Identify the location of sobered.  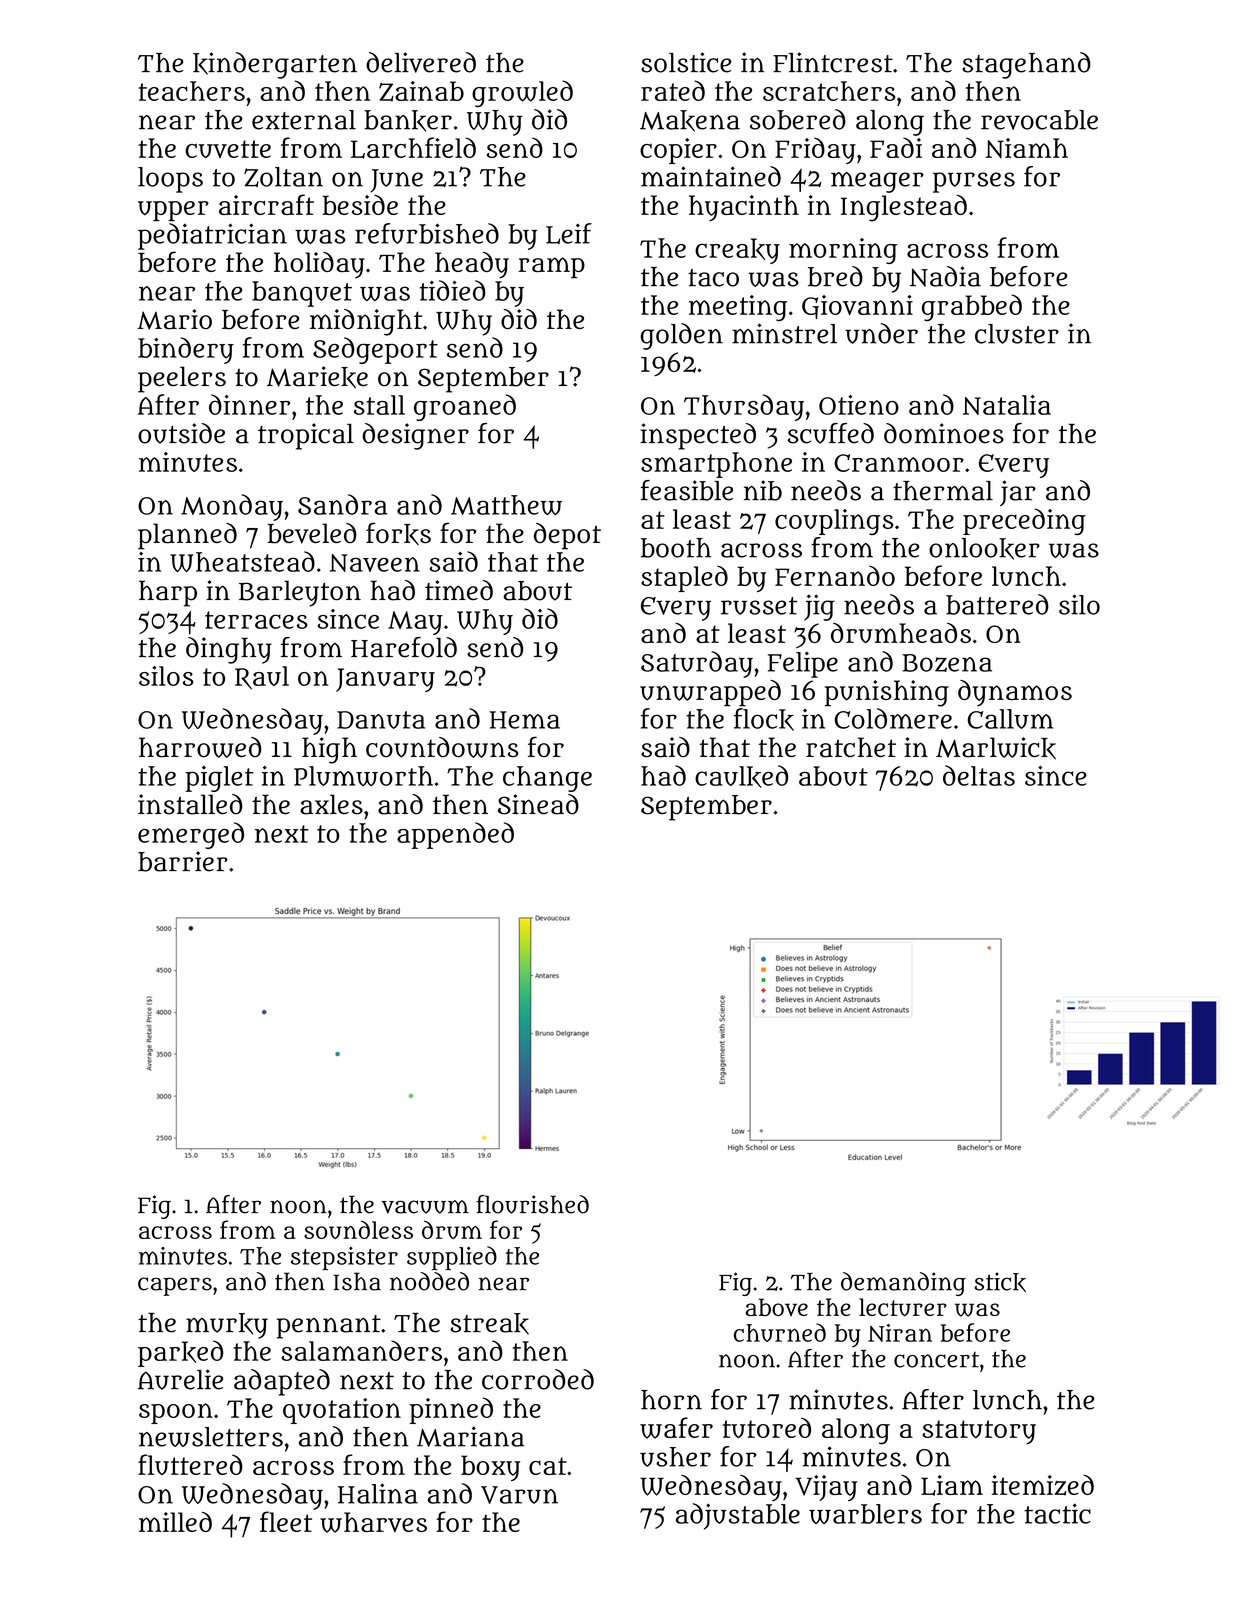
(798, 119).
